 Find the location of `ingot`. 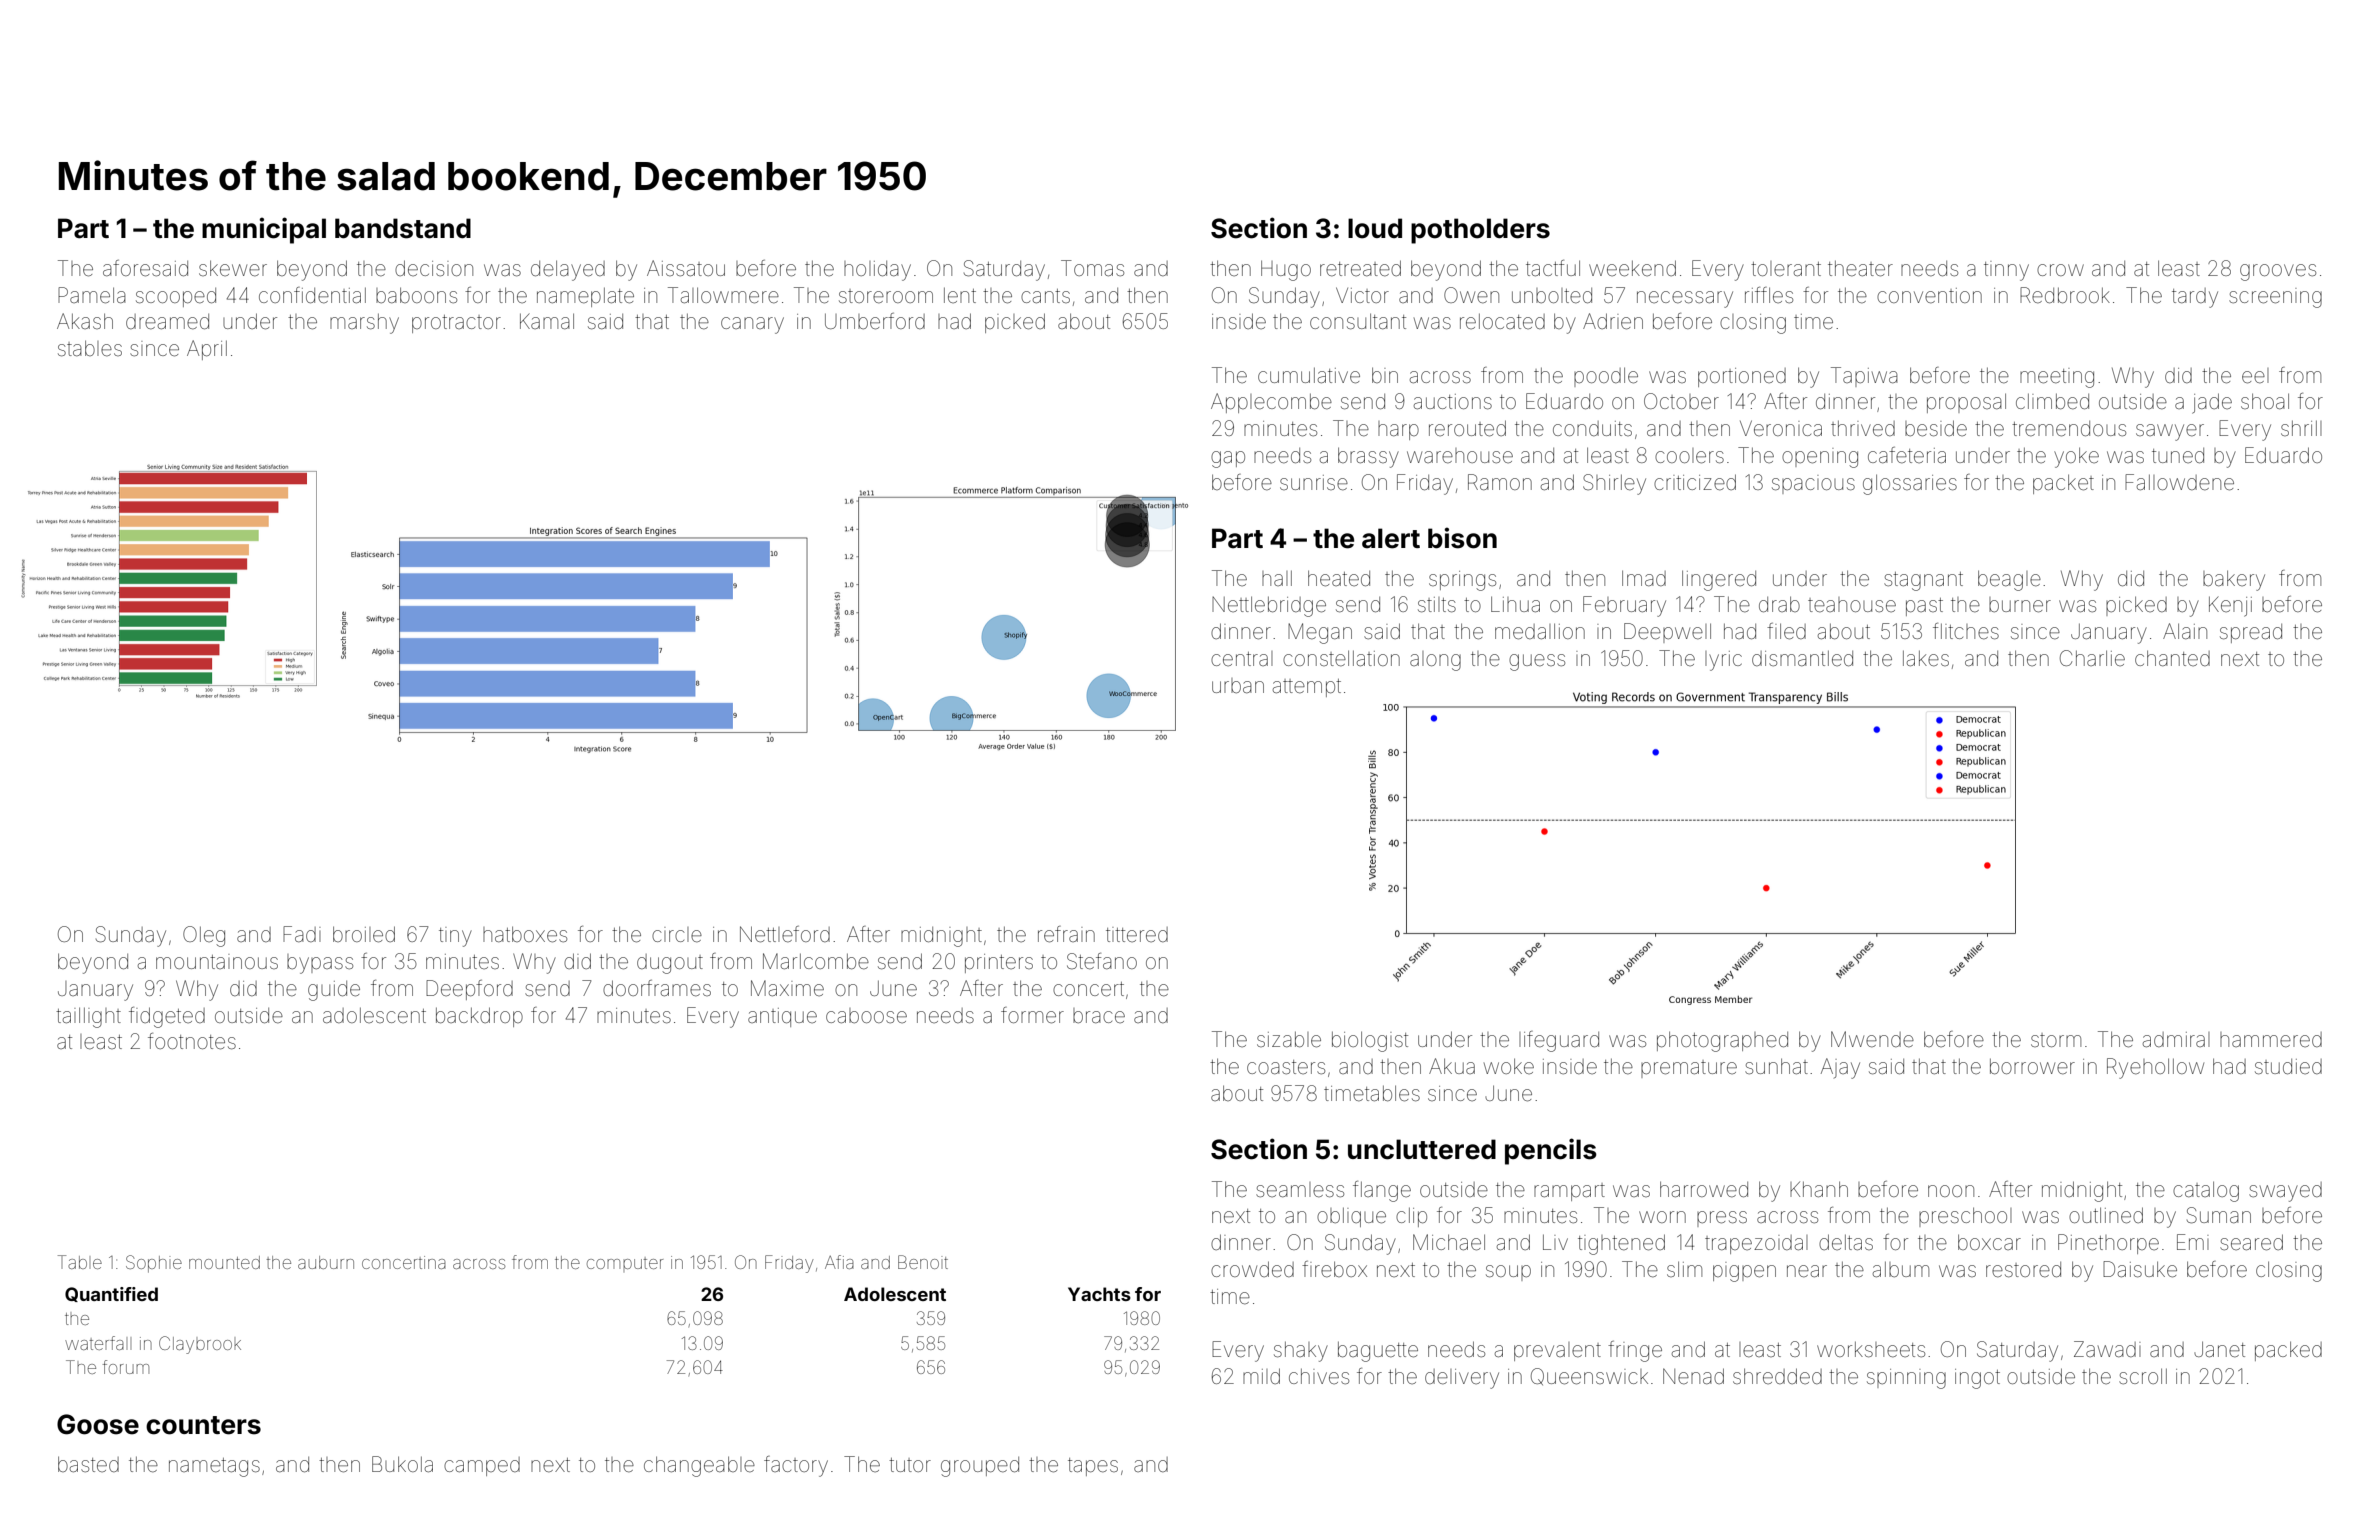

ingot is located at coordinates (1977, 1379).
